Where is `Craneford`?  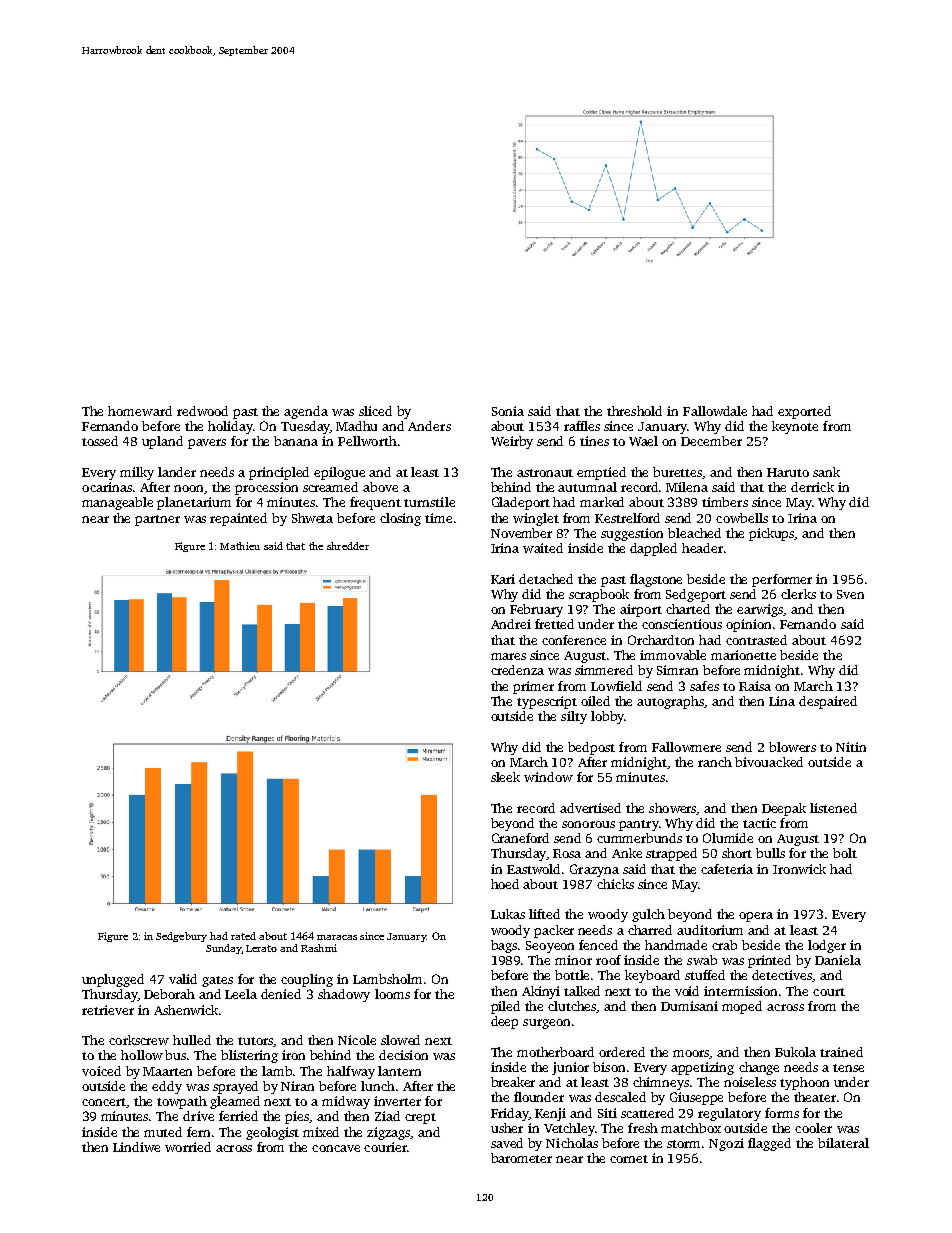
Craneford is located at coordinates (520, 838).
